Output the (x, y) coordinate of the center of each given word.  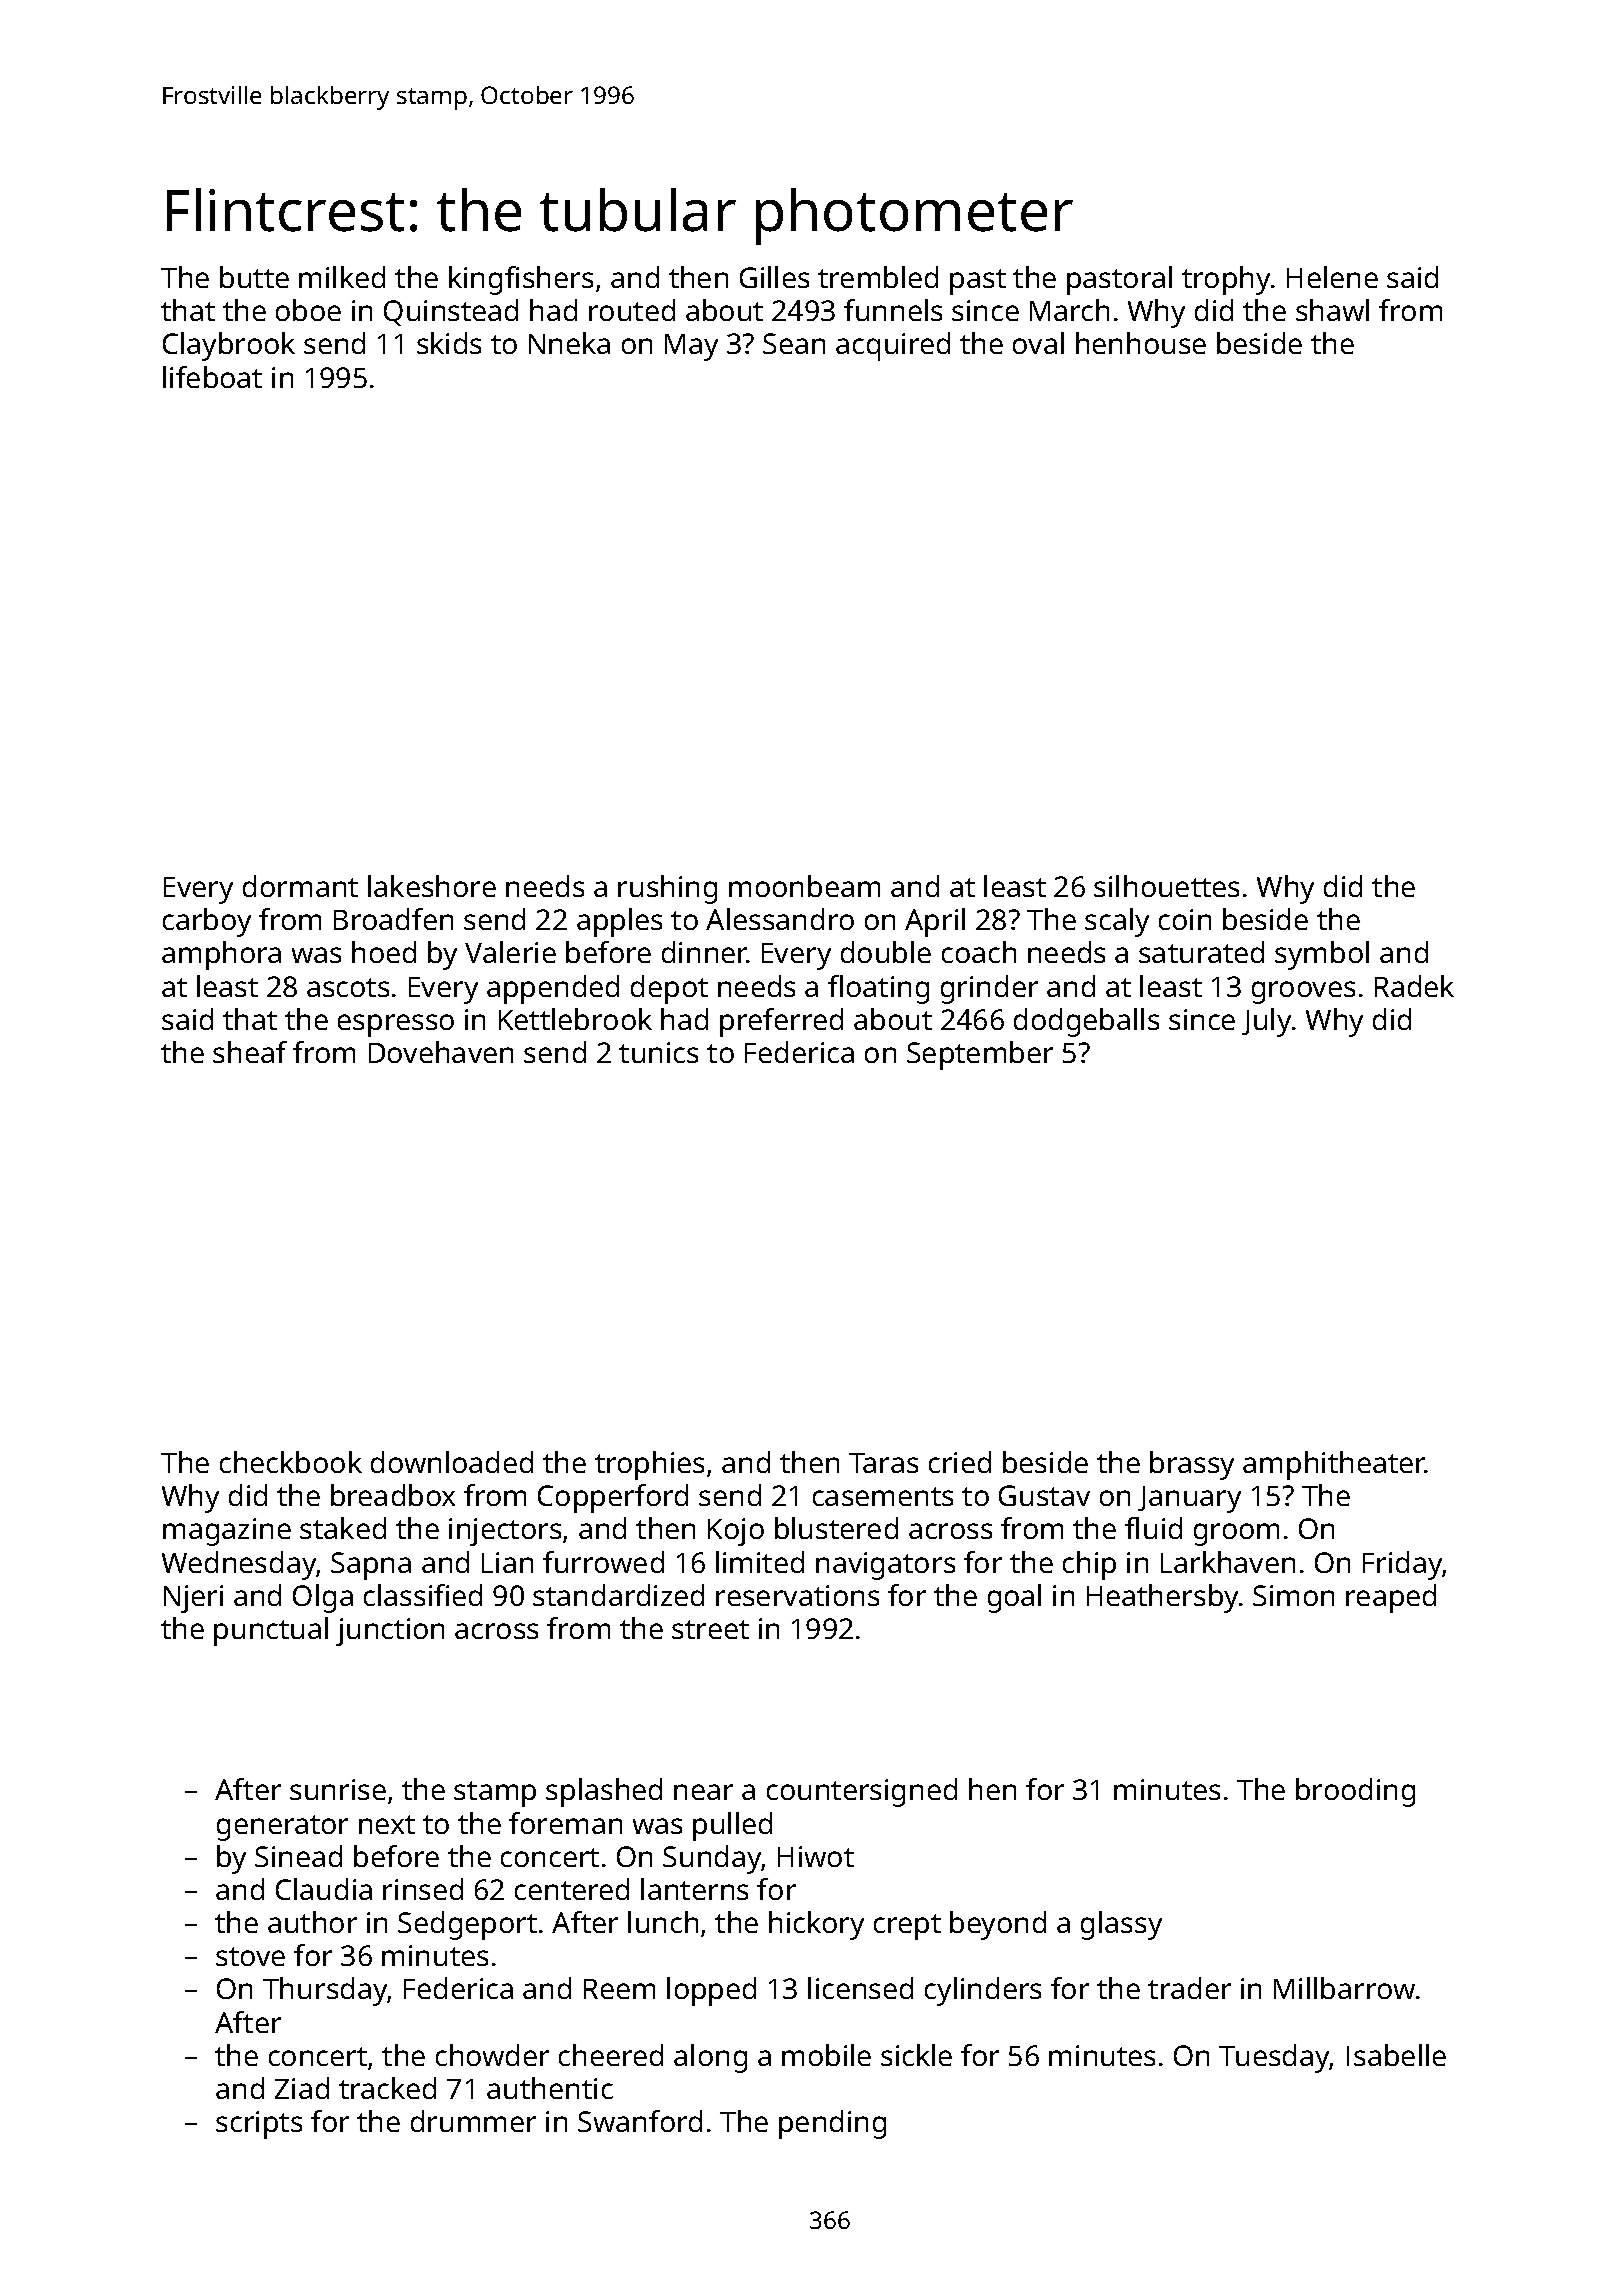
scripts (259, 2125)
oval (1038, 343)
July (1266, 1022)
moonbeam (804, 886)
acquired (893, 346)
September (980, 1055)
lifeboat (212, 377)
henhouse (1141, 343)
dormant (300, 886)
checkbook (291, 1462)
